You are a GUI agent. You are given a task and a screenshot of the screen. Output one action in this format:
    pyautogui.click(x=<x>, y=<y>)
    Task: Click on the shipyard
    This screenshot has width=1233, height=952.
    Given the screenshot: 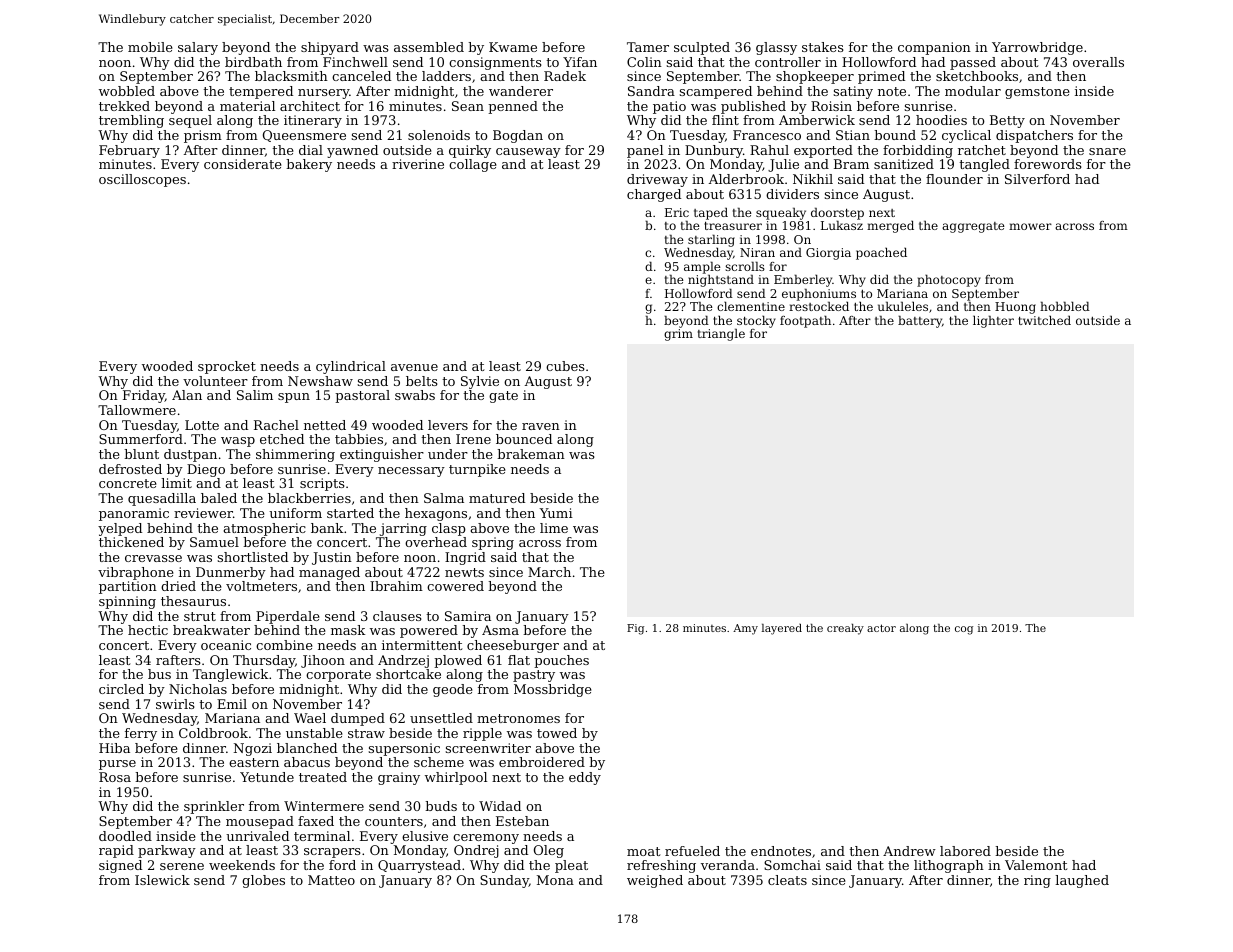 What is the action you would take?
    pyautogui.click(x=330, y=48)
